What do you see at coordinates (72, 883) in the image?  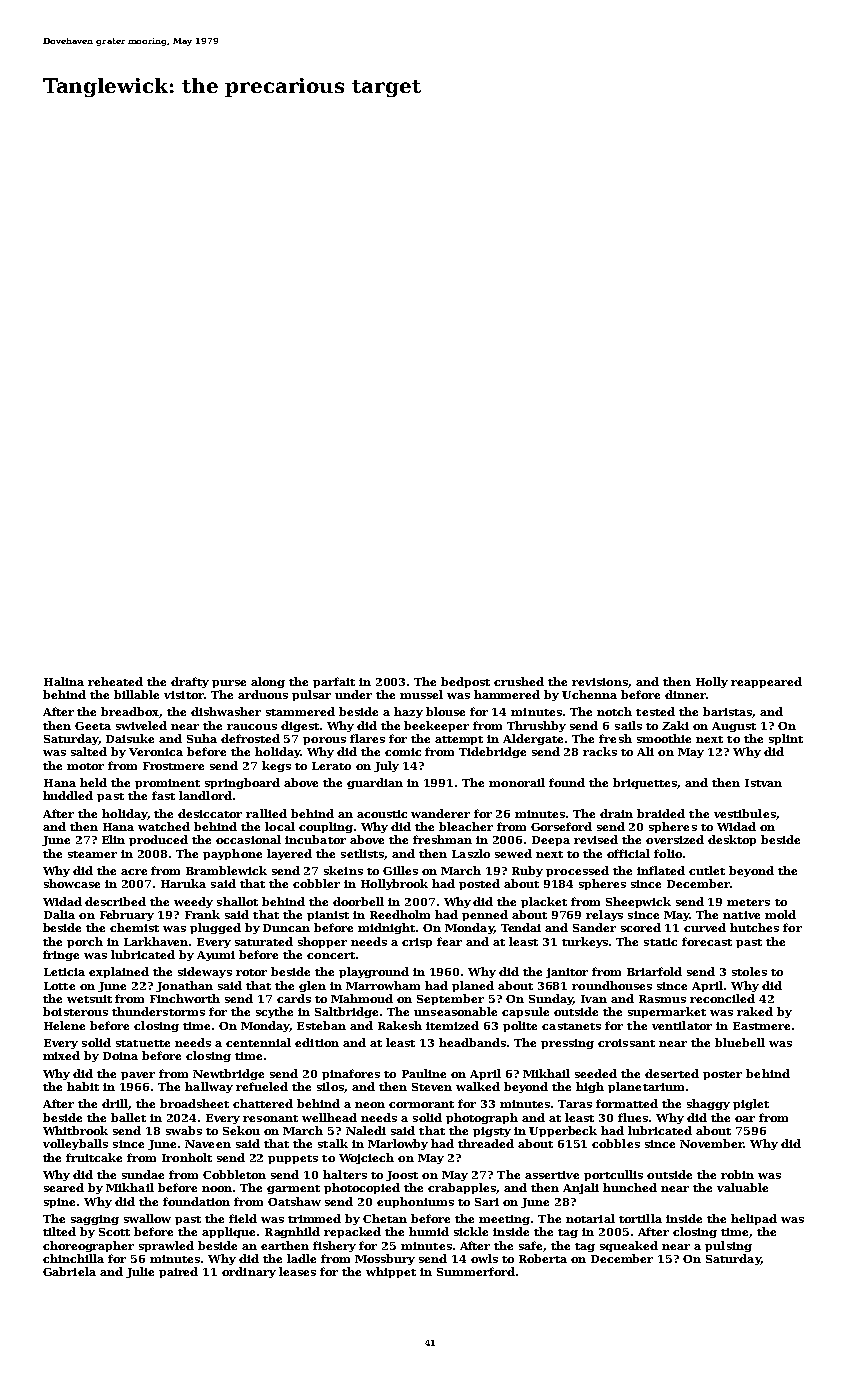 I see `showcase` at bounding box center [72, 883].
